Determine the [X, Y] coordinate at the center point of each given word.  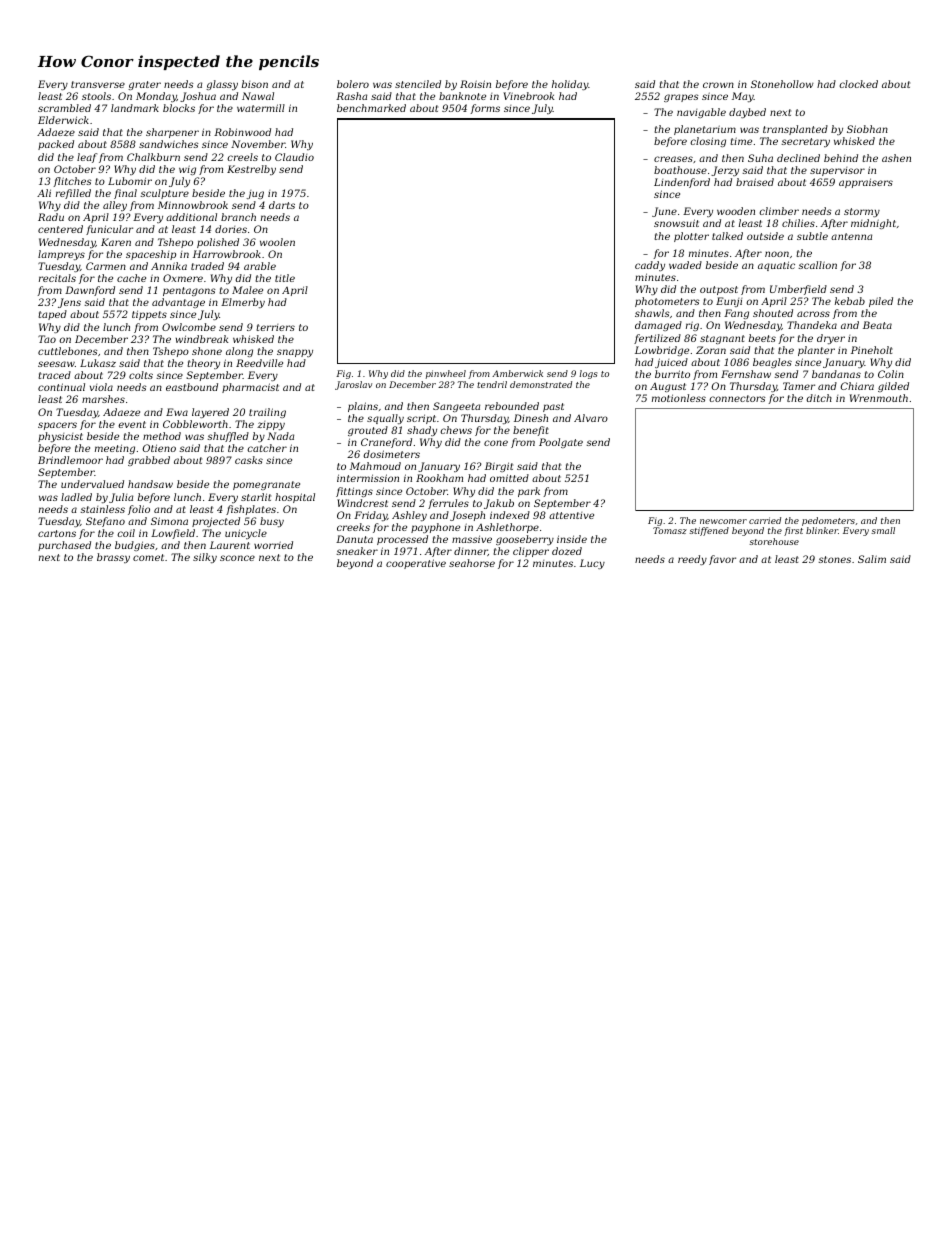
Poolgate [561, 443]
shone [207, 351]
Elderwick [63, 120]
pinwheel [446, 374]
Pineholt [872, 350]
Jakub [499, 504]
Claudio [294, 157]
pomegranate [266, 485]
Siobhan [867, 129]
